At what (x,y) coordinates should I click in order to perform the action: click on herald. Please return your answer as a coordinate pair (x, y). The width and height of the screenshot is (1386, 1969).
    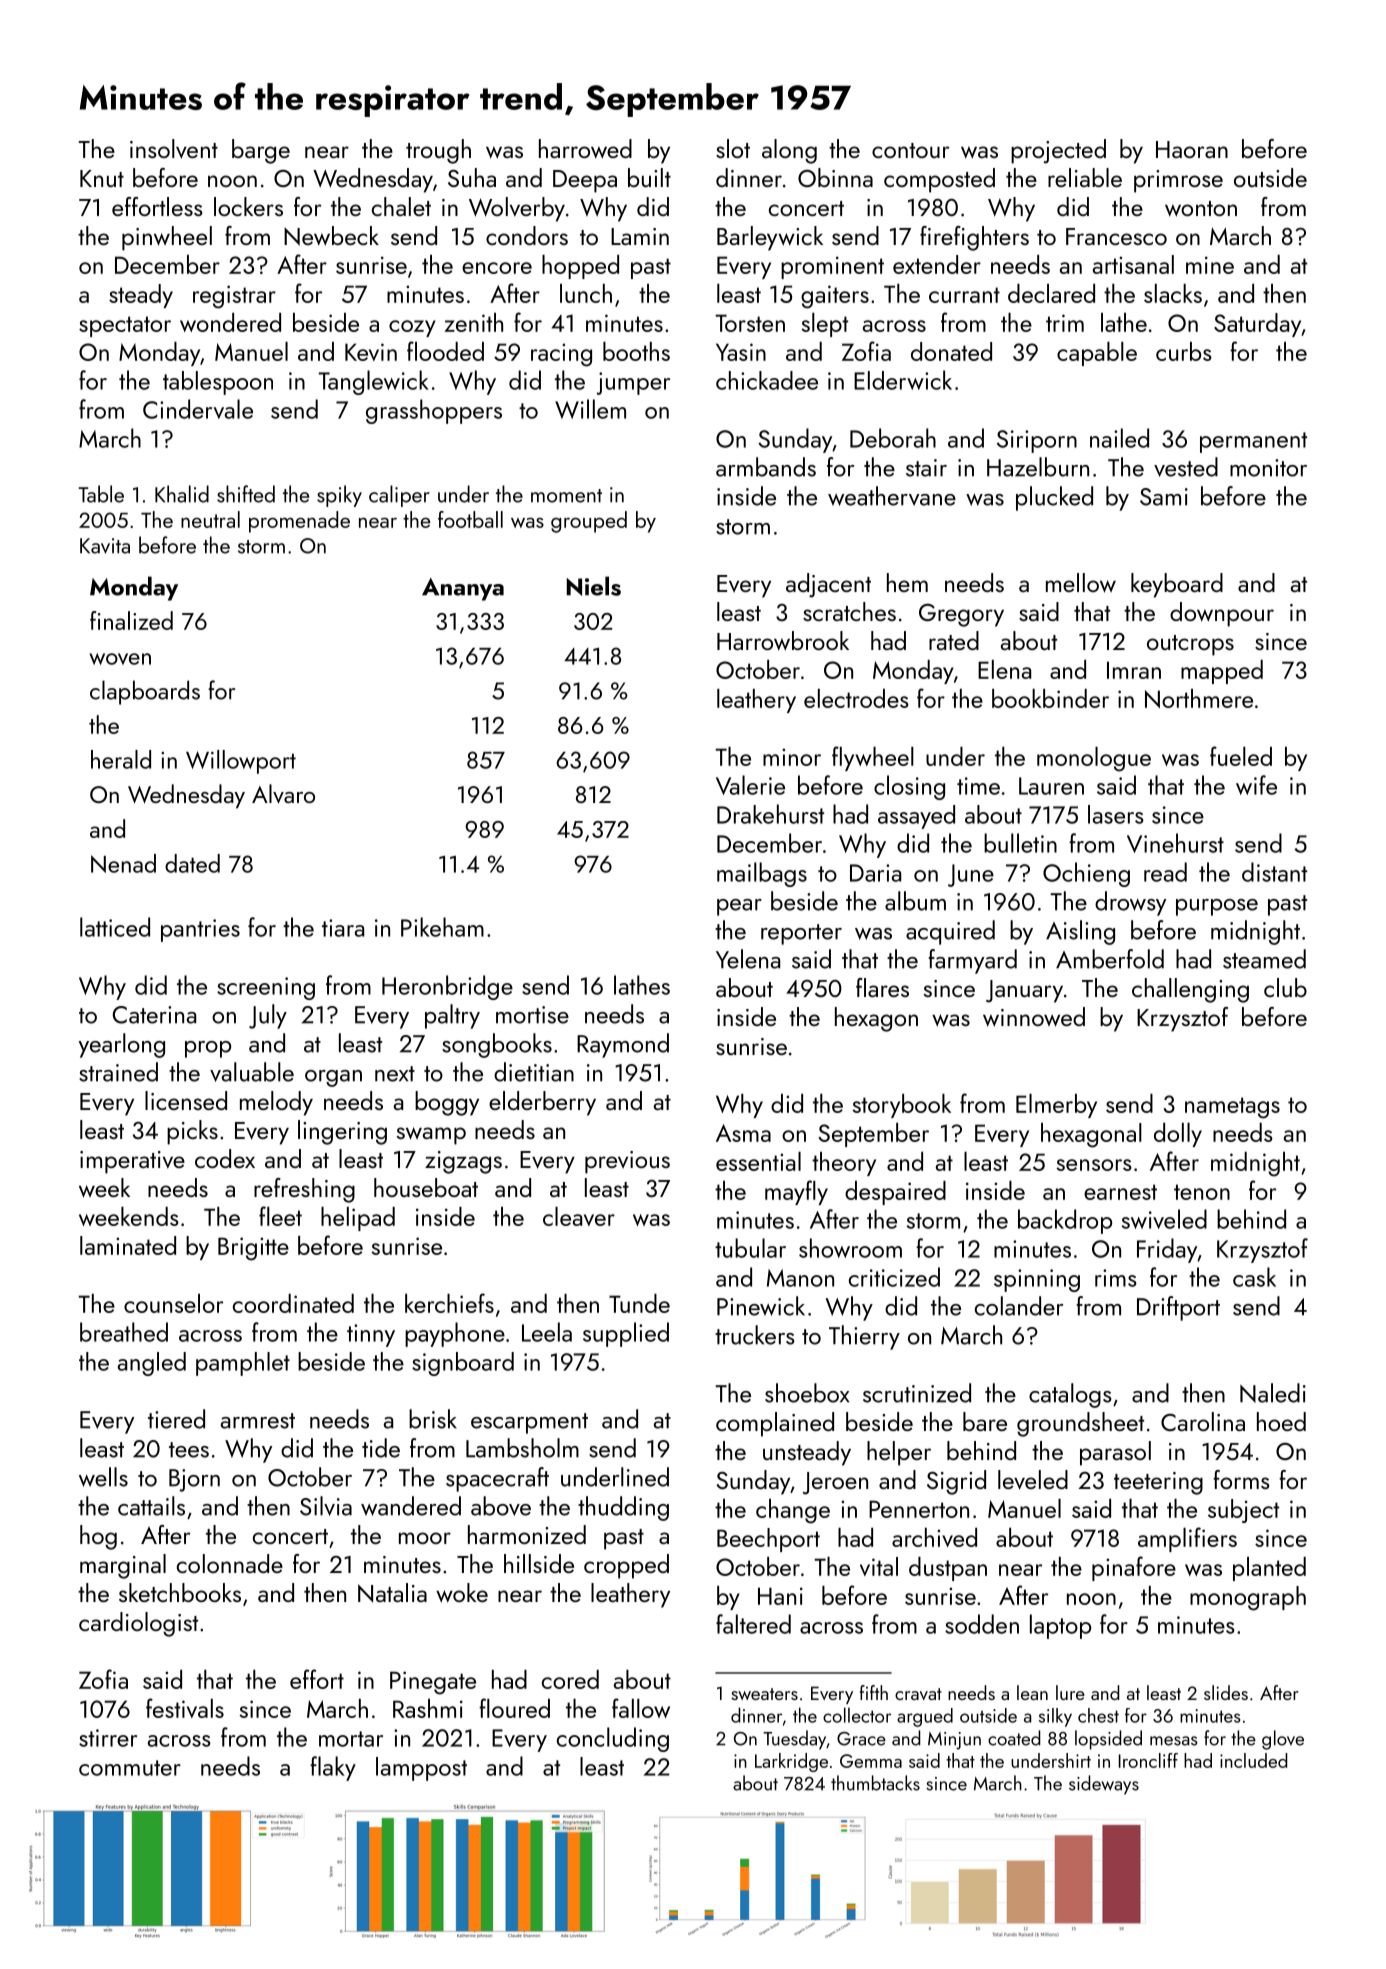
    Looking at the image, I should click on (121, 759).
